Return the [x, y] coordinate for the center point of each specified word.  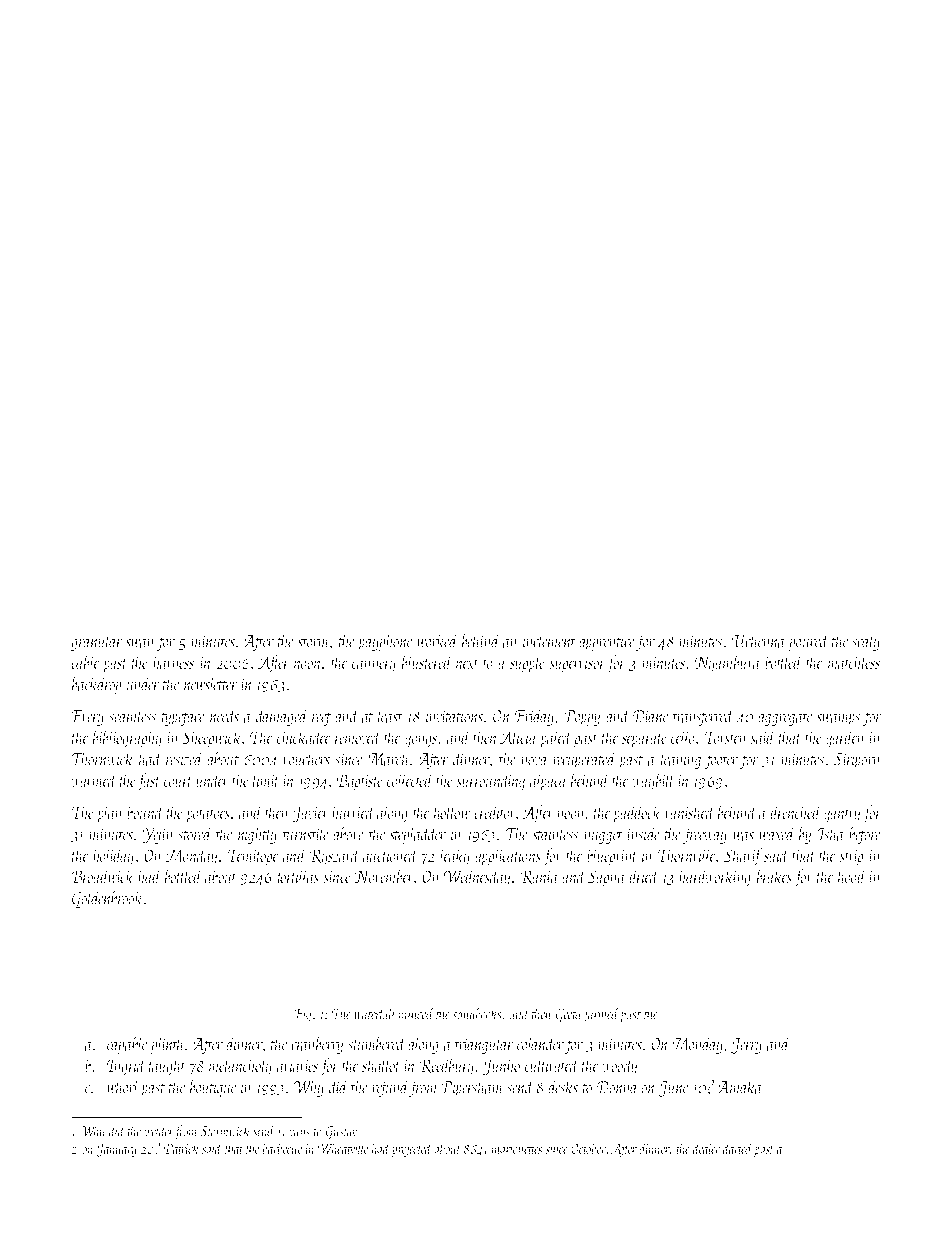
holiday [113, 857]
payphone [385, 642]
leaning [681, 760]
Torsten [726, 737]
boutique [213, 1088]
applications [508, 857]
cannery [374, 666]
